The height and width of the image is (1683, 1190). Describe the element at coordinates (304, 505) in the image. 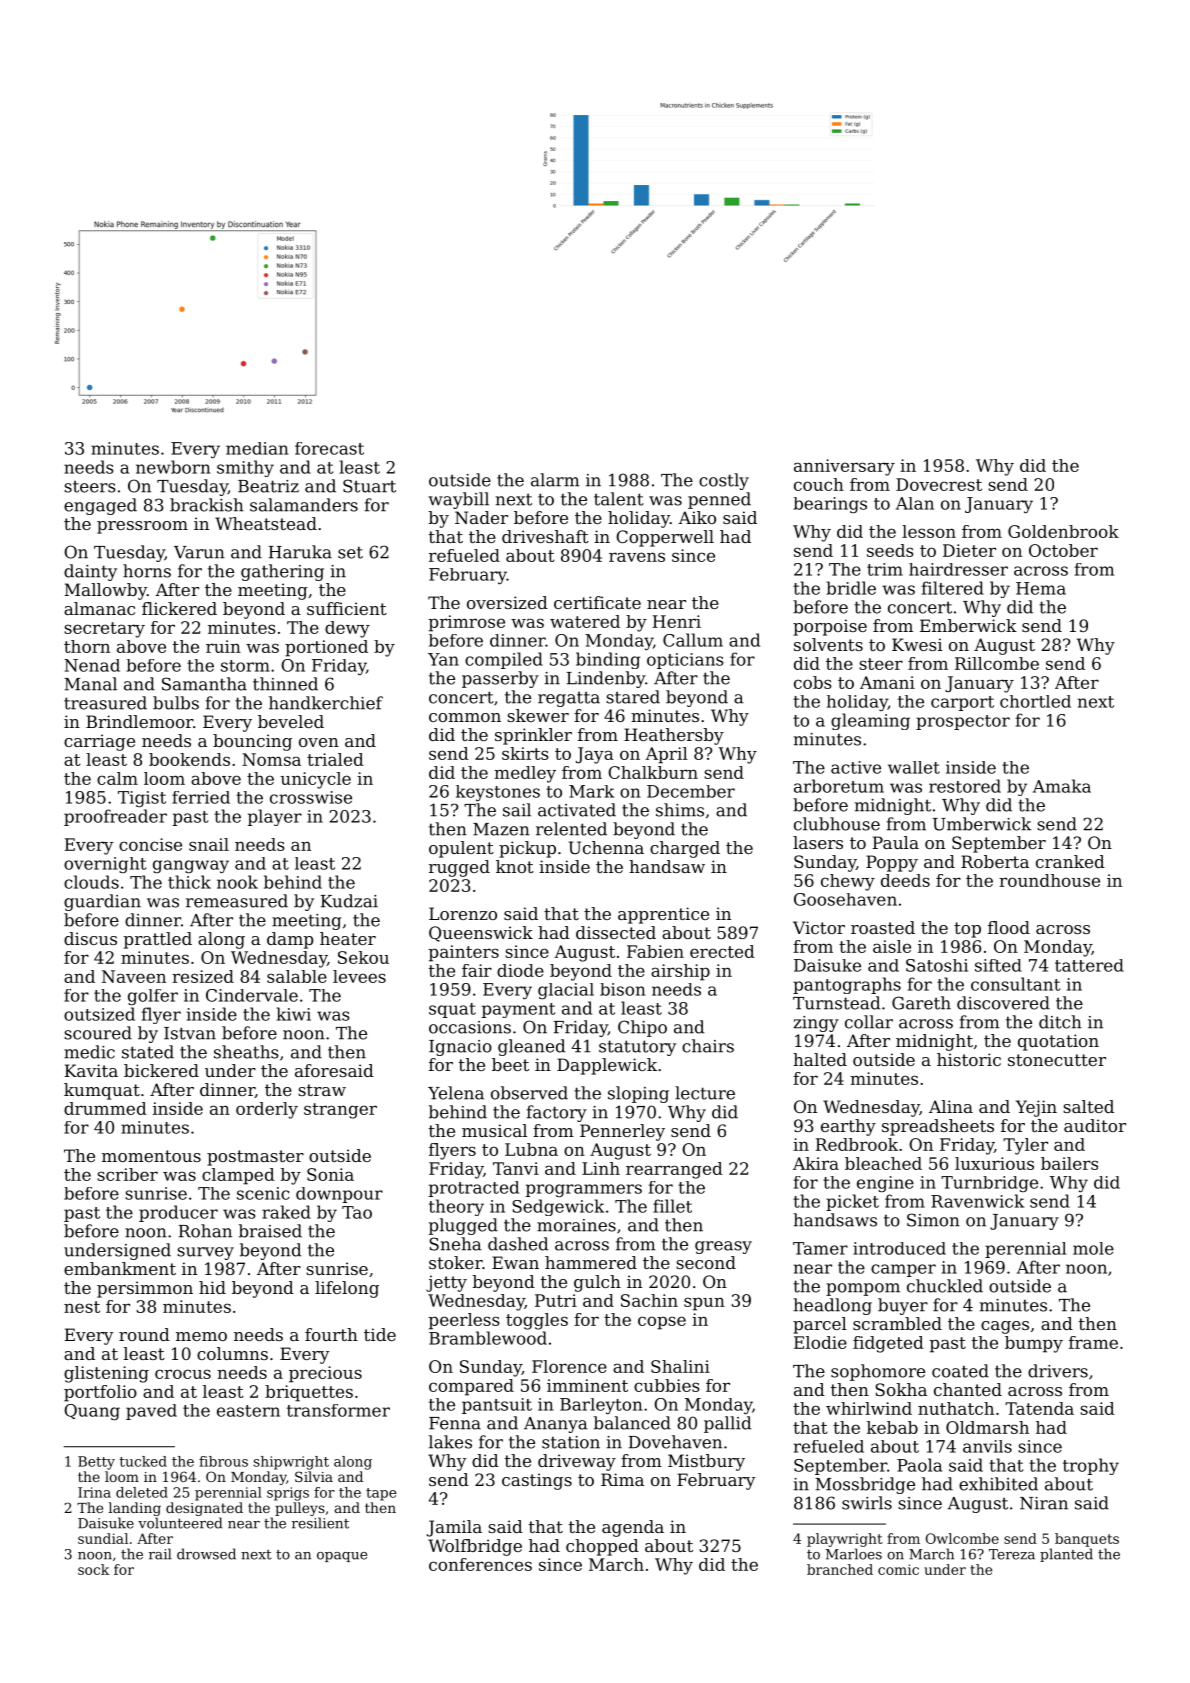

I see `salamanders` at that location.
